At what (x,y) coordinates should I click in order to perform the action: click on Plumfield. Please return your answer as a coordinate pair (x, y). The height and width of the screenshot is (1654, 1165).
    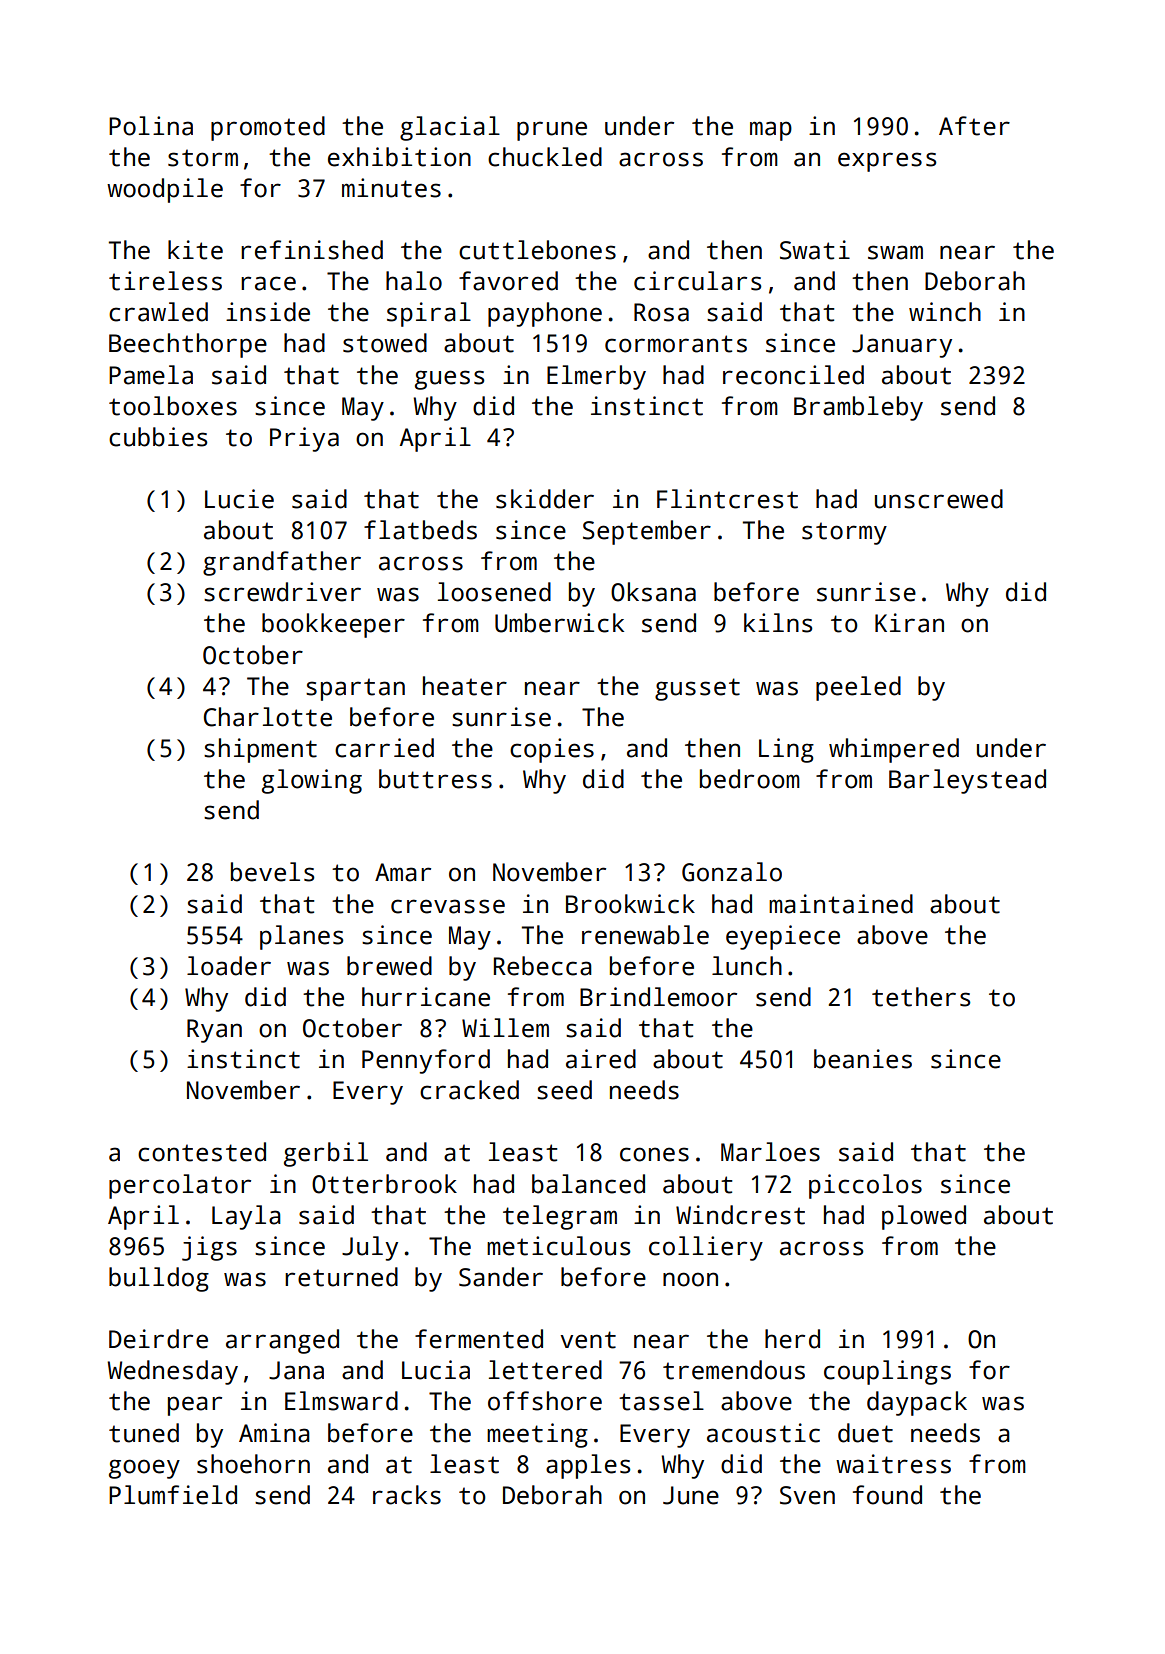
    Looking at the image, I should click on (173, 1495).
